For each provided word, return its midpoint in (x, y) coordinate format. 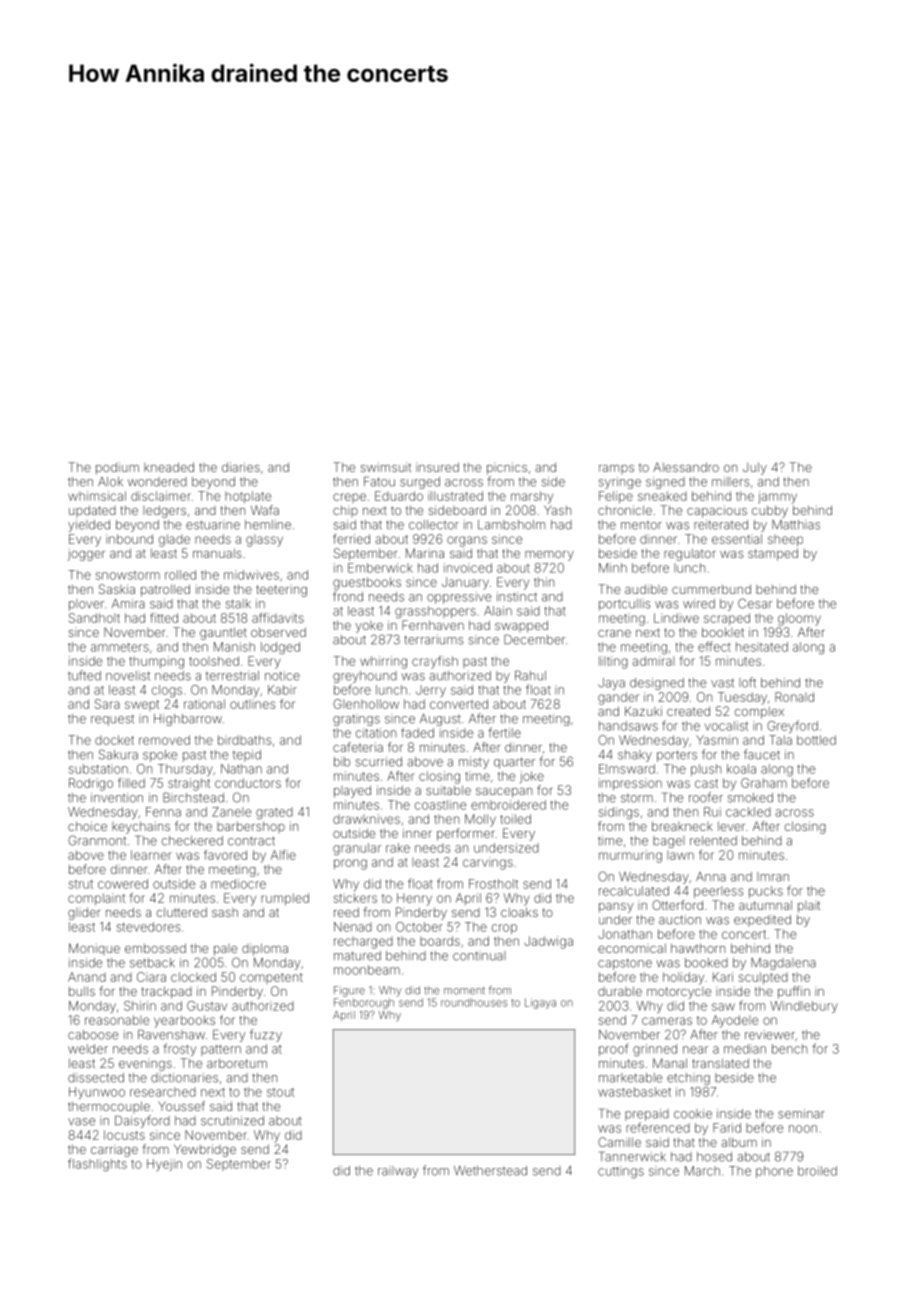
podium (117, 468)
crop (504, 929)
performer (466, 834)
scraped (727, 619)
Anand (87, 977)
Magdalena (783, 964)
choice (87, 826)
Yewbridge (205, 1150)
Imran (773, 877)
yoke (369, 627)
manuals (217, 553)
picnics (507, 468)
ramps (616, 469)
